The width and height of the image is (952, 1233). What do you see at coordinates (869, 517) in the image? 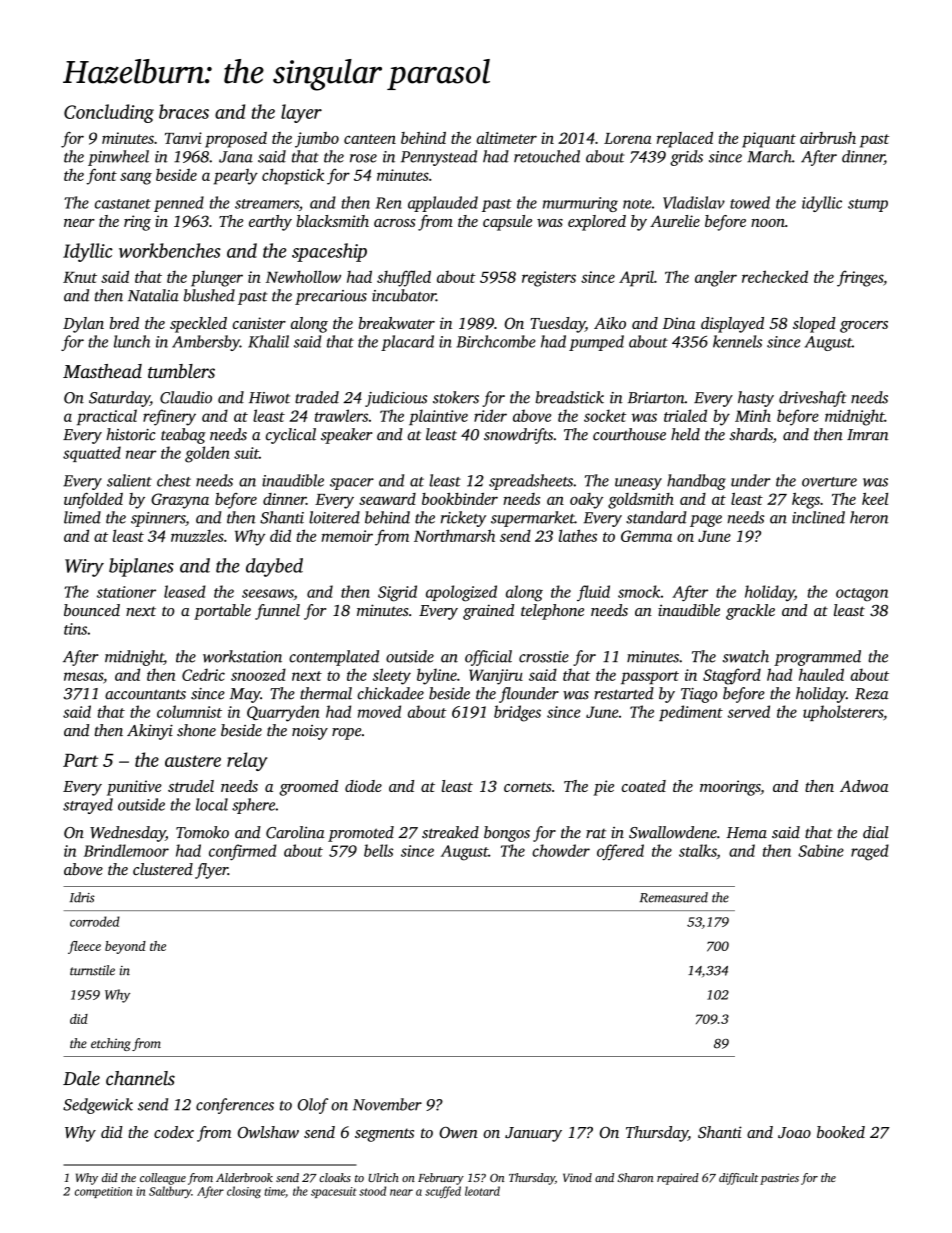
I see `heron` at bounding box center [869, 517].
